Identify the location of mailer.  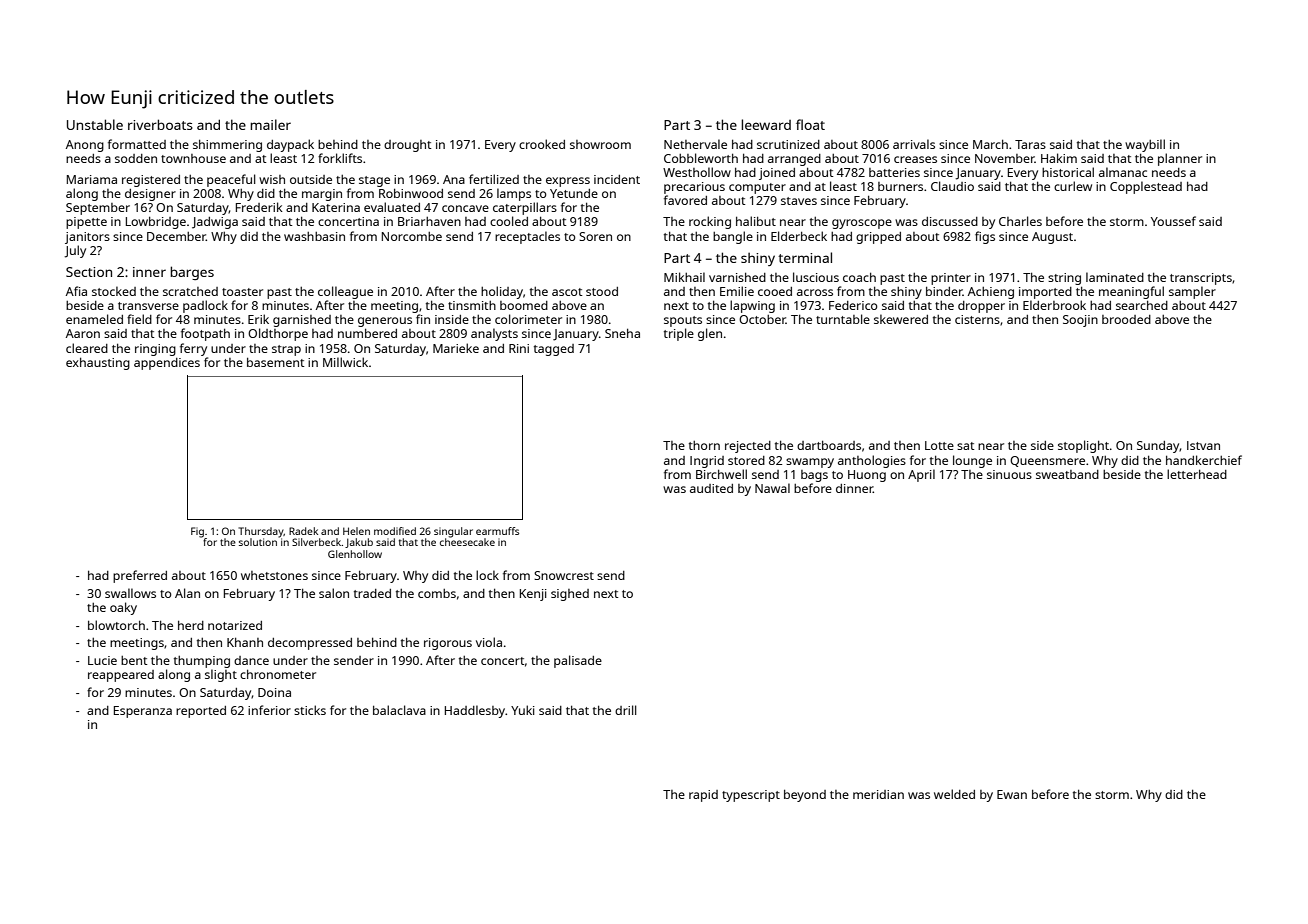
(270, 124).
